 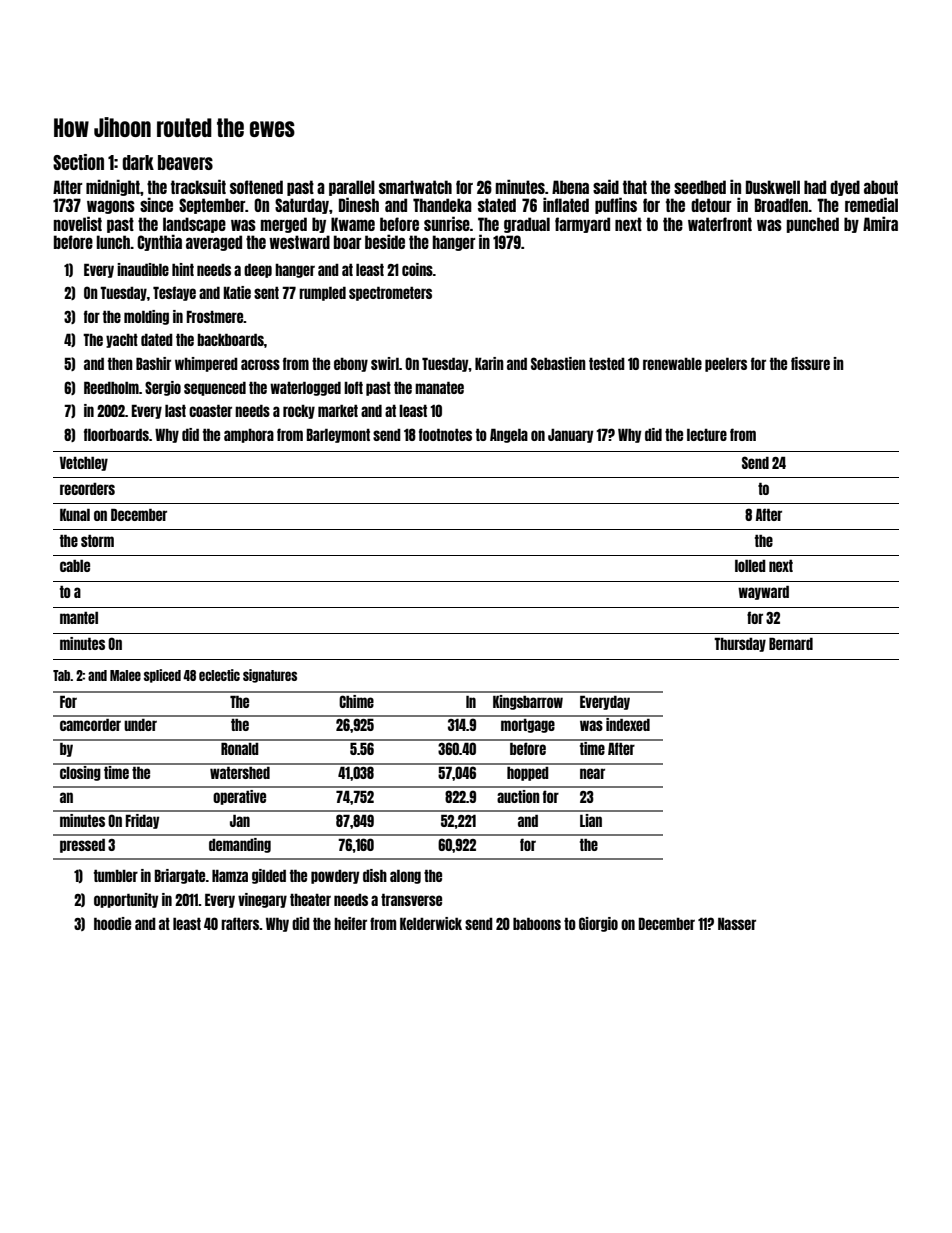 What do you see at coordinates (266, 293) in the screenshot?
I see `sent` at bounding box center [266, 293].
